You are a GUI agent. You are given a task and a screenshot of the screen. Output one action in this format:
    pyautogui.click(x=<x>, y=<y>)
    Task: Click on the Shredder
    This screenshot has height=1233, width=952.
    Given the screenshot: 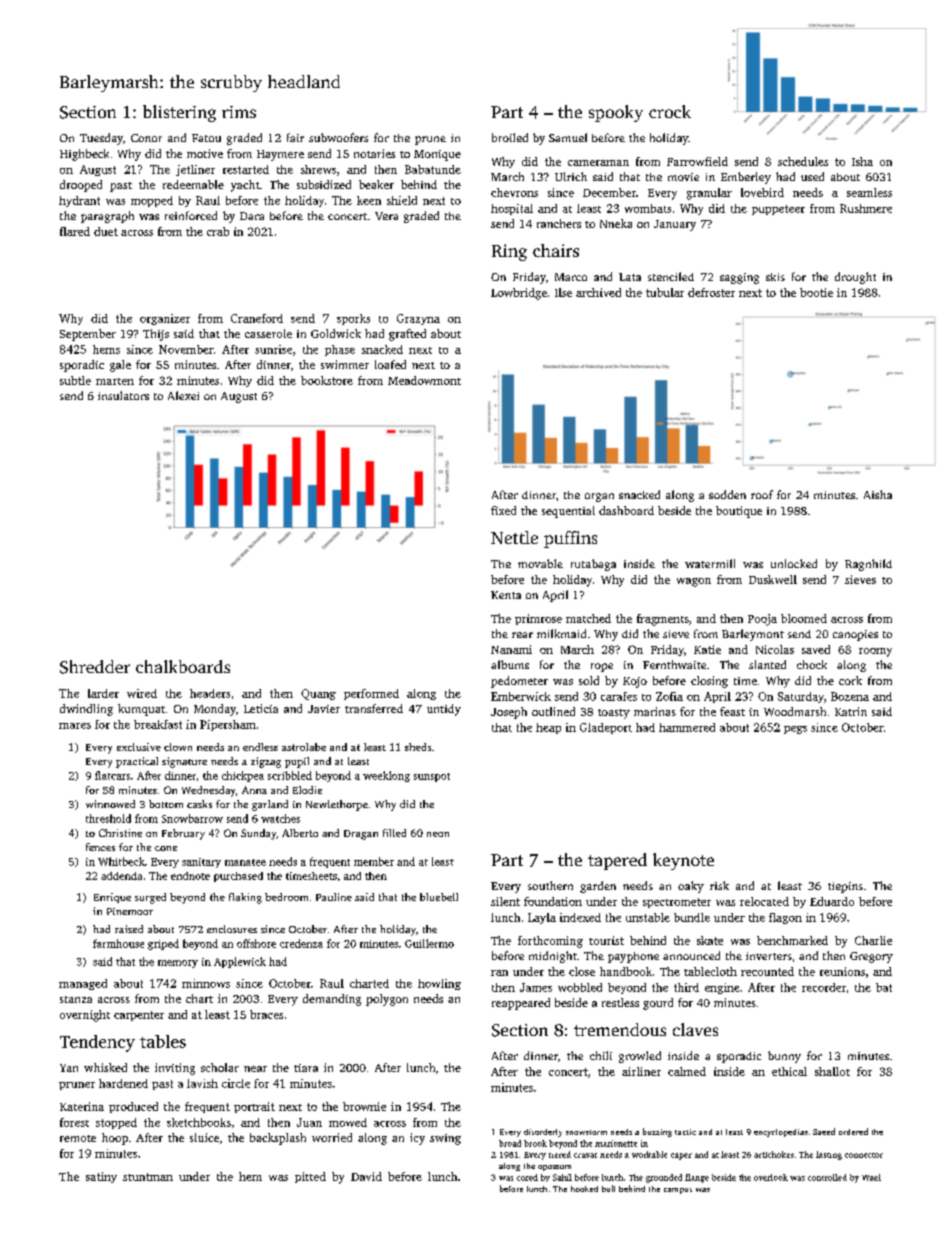 What is the action you would take?
    pyautogui.click(x=95, y=667)
